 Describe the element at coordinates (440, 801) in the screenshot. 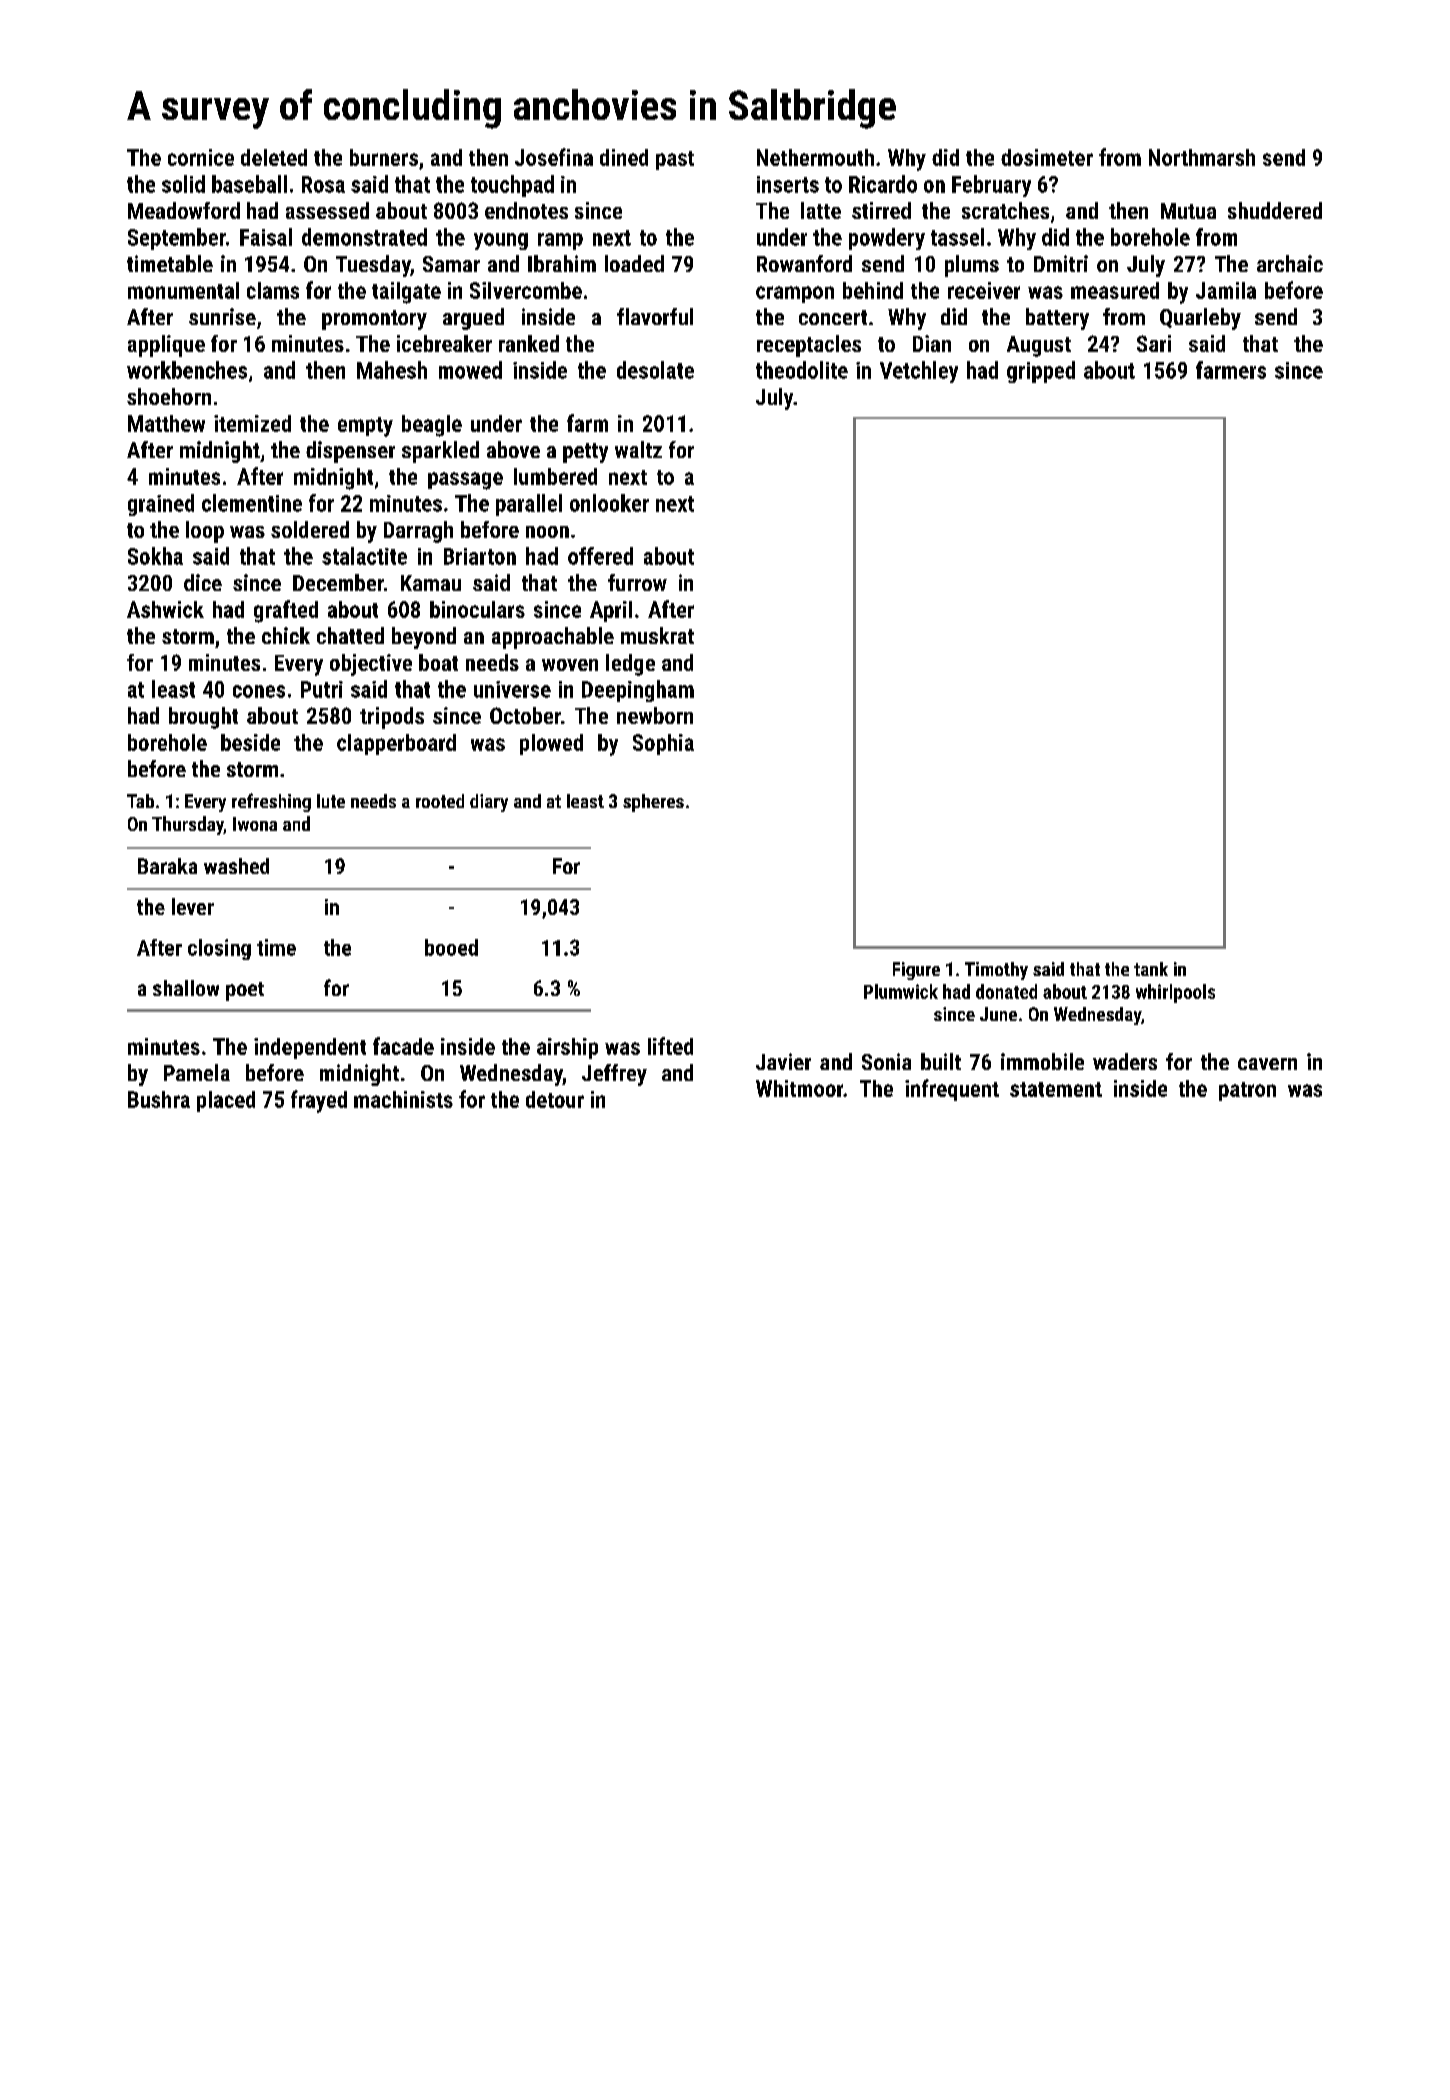

I see `rooted` at that location.
